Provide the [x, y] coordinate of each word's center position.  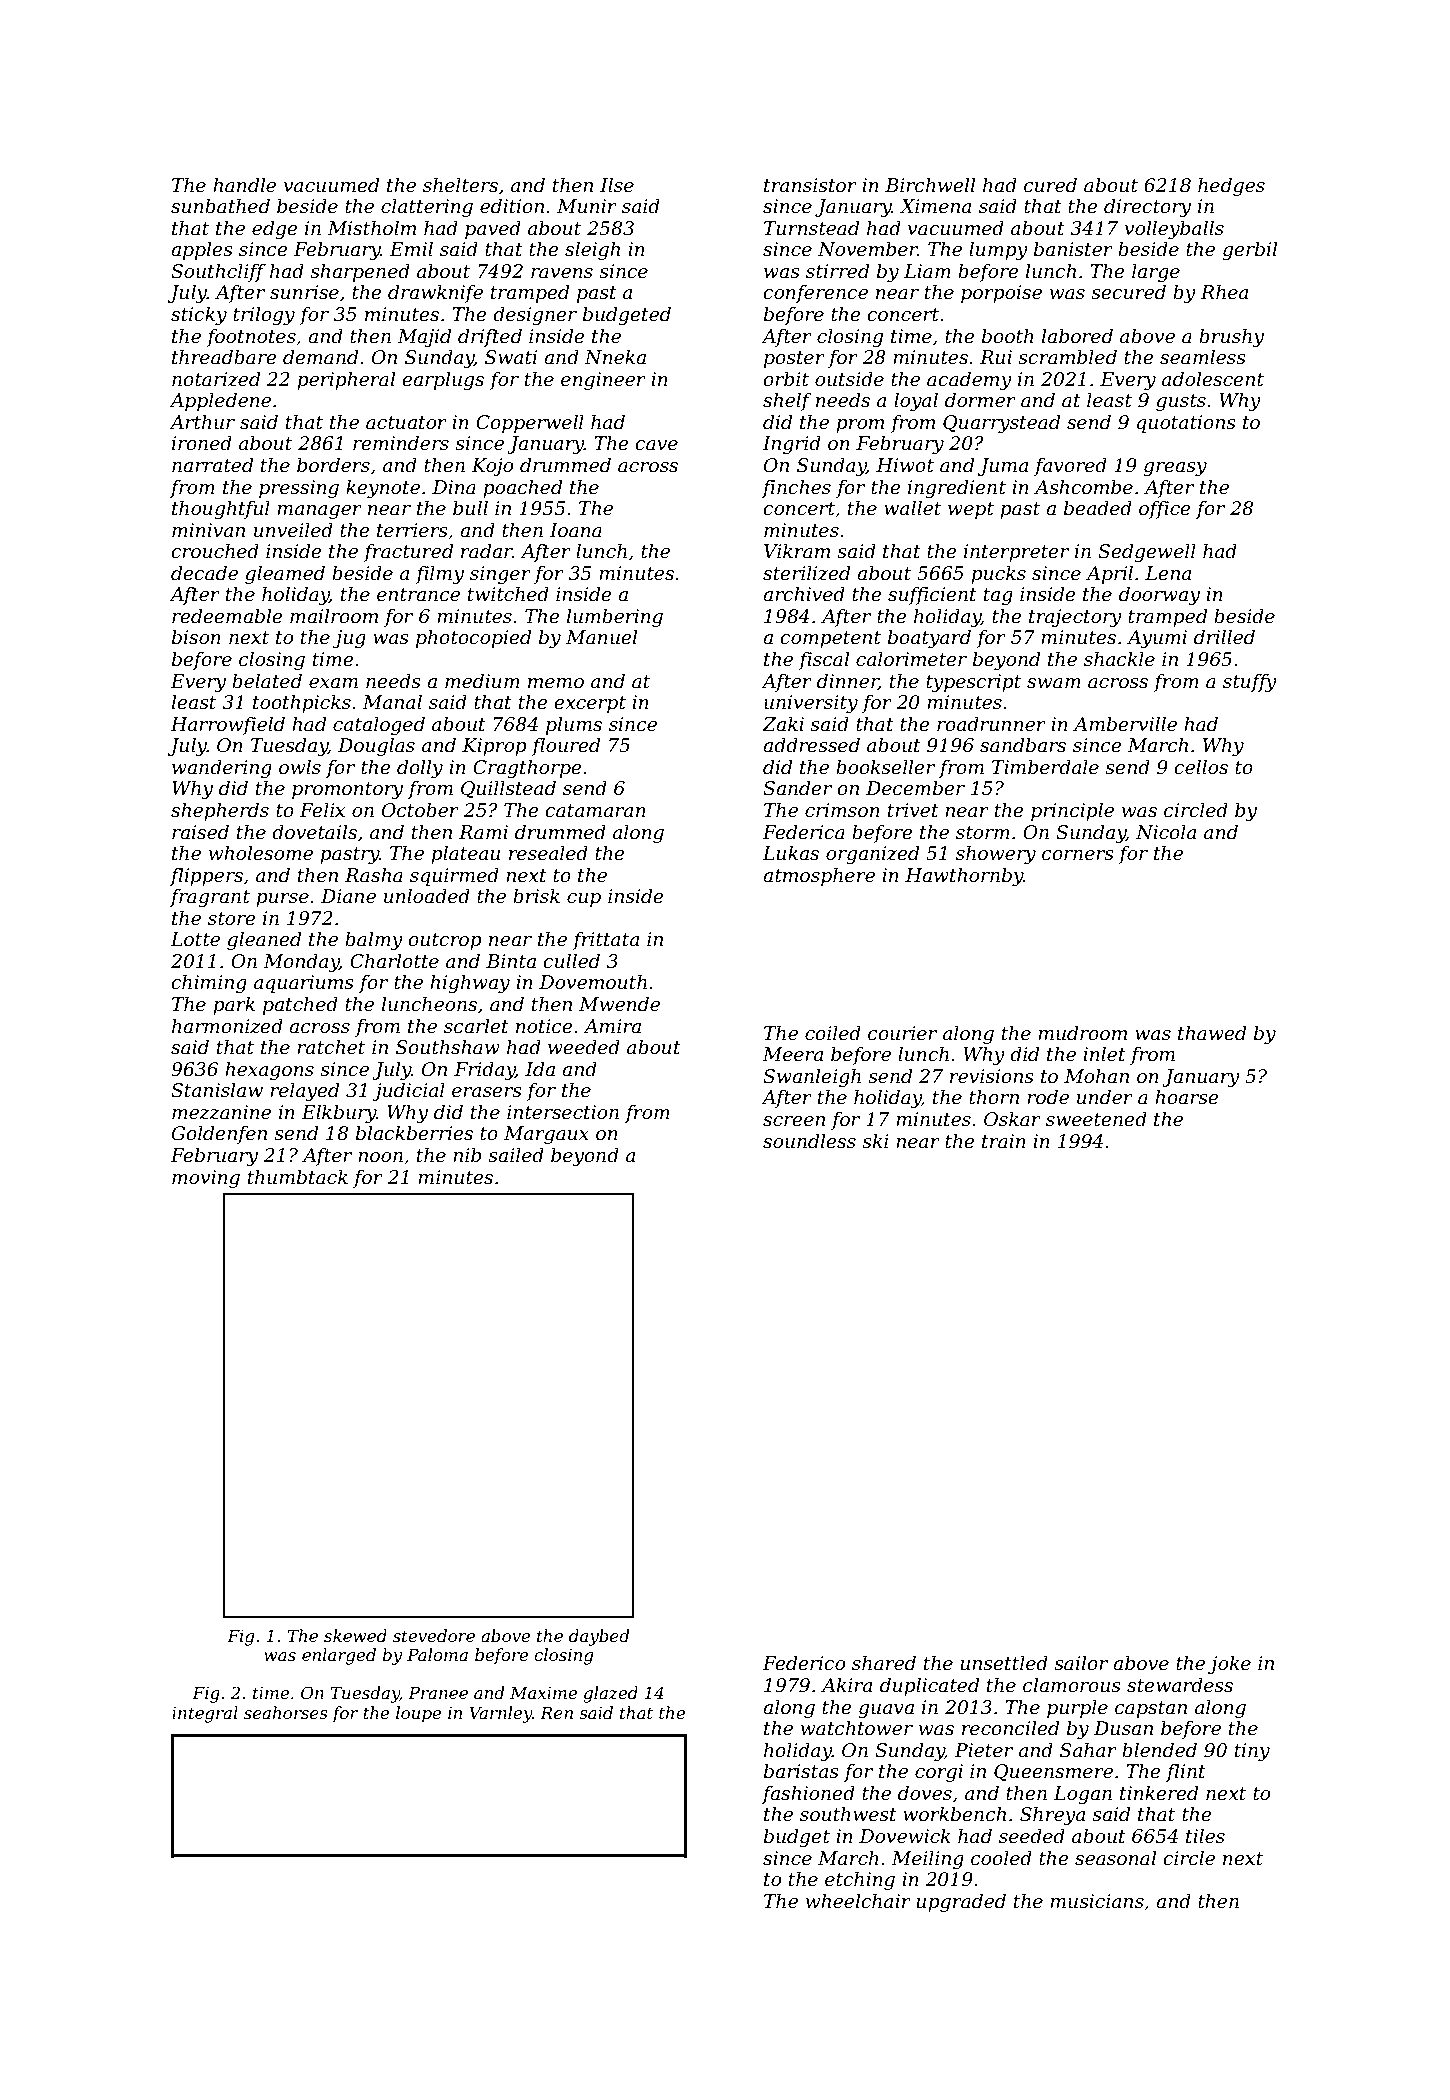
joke [1229, 1664]
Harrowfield [227, 725]
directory [1147, 207]
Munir [587, 206]
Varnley [500, 1714]
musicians [1097, 1901]
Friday [484, 1070]
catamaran [595, 811]
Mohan [1096, 1076]
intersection [563, 1112]
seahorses [286, 1712]
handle [244, 185]
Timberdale [1045, 767]
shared [884, 1663]
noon [380, 1157]
